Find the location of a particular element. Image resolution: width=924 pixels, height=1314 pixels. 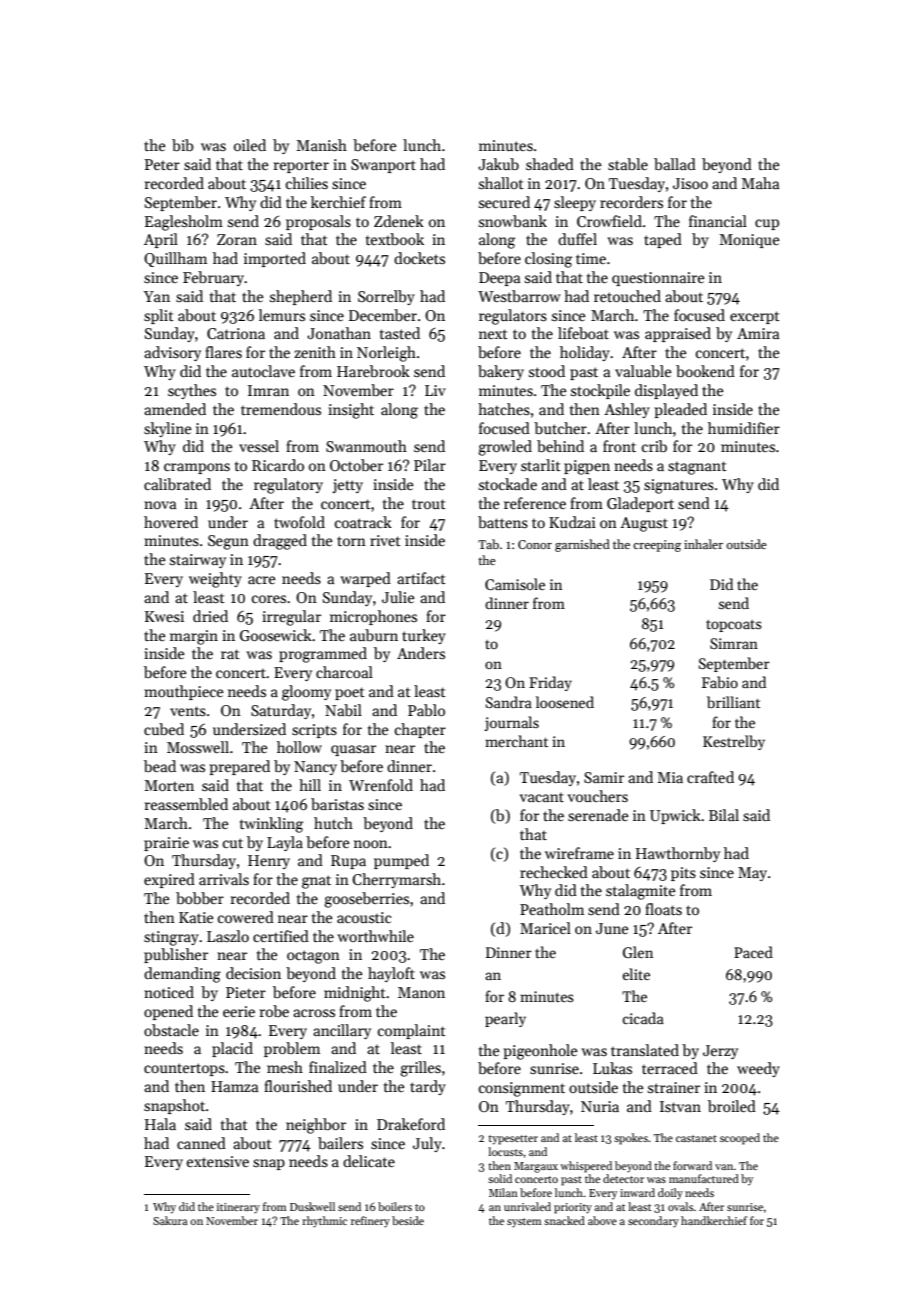

Peter is located at coordinates (162, 164).
